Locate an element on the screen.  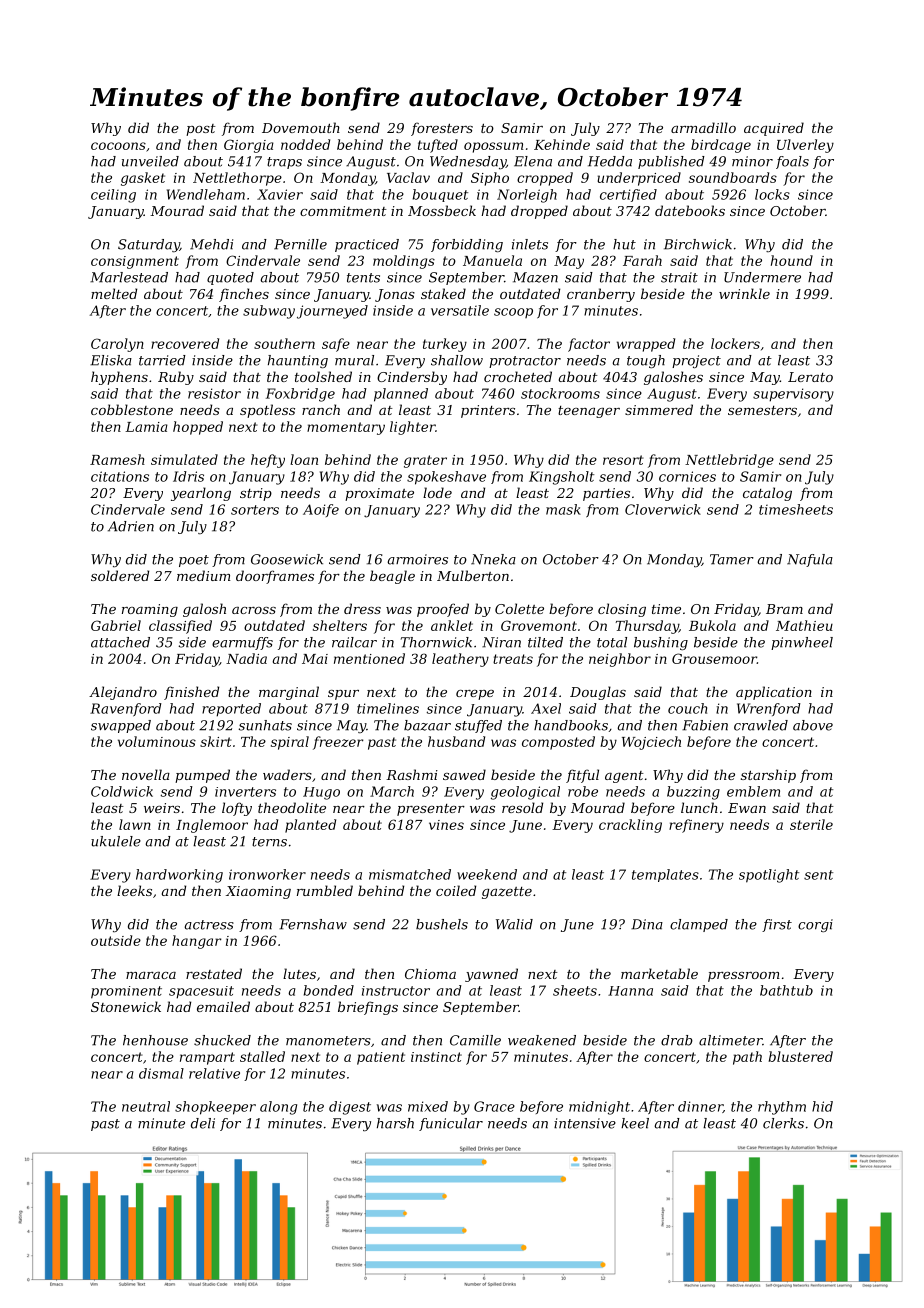
along is located at coordinates (278, 1108).
